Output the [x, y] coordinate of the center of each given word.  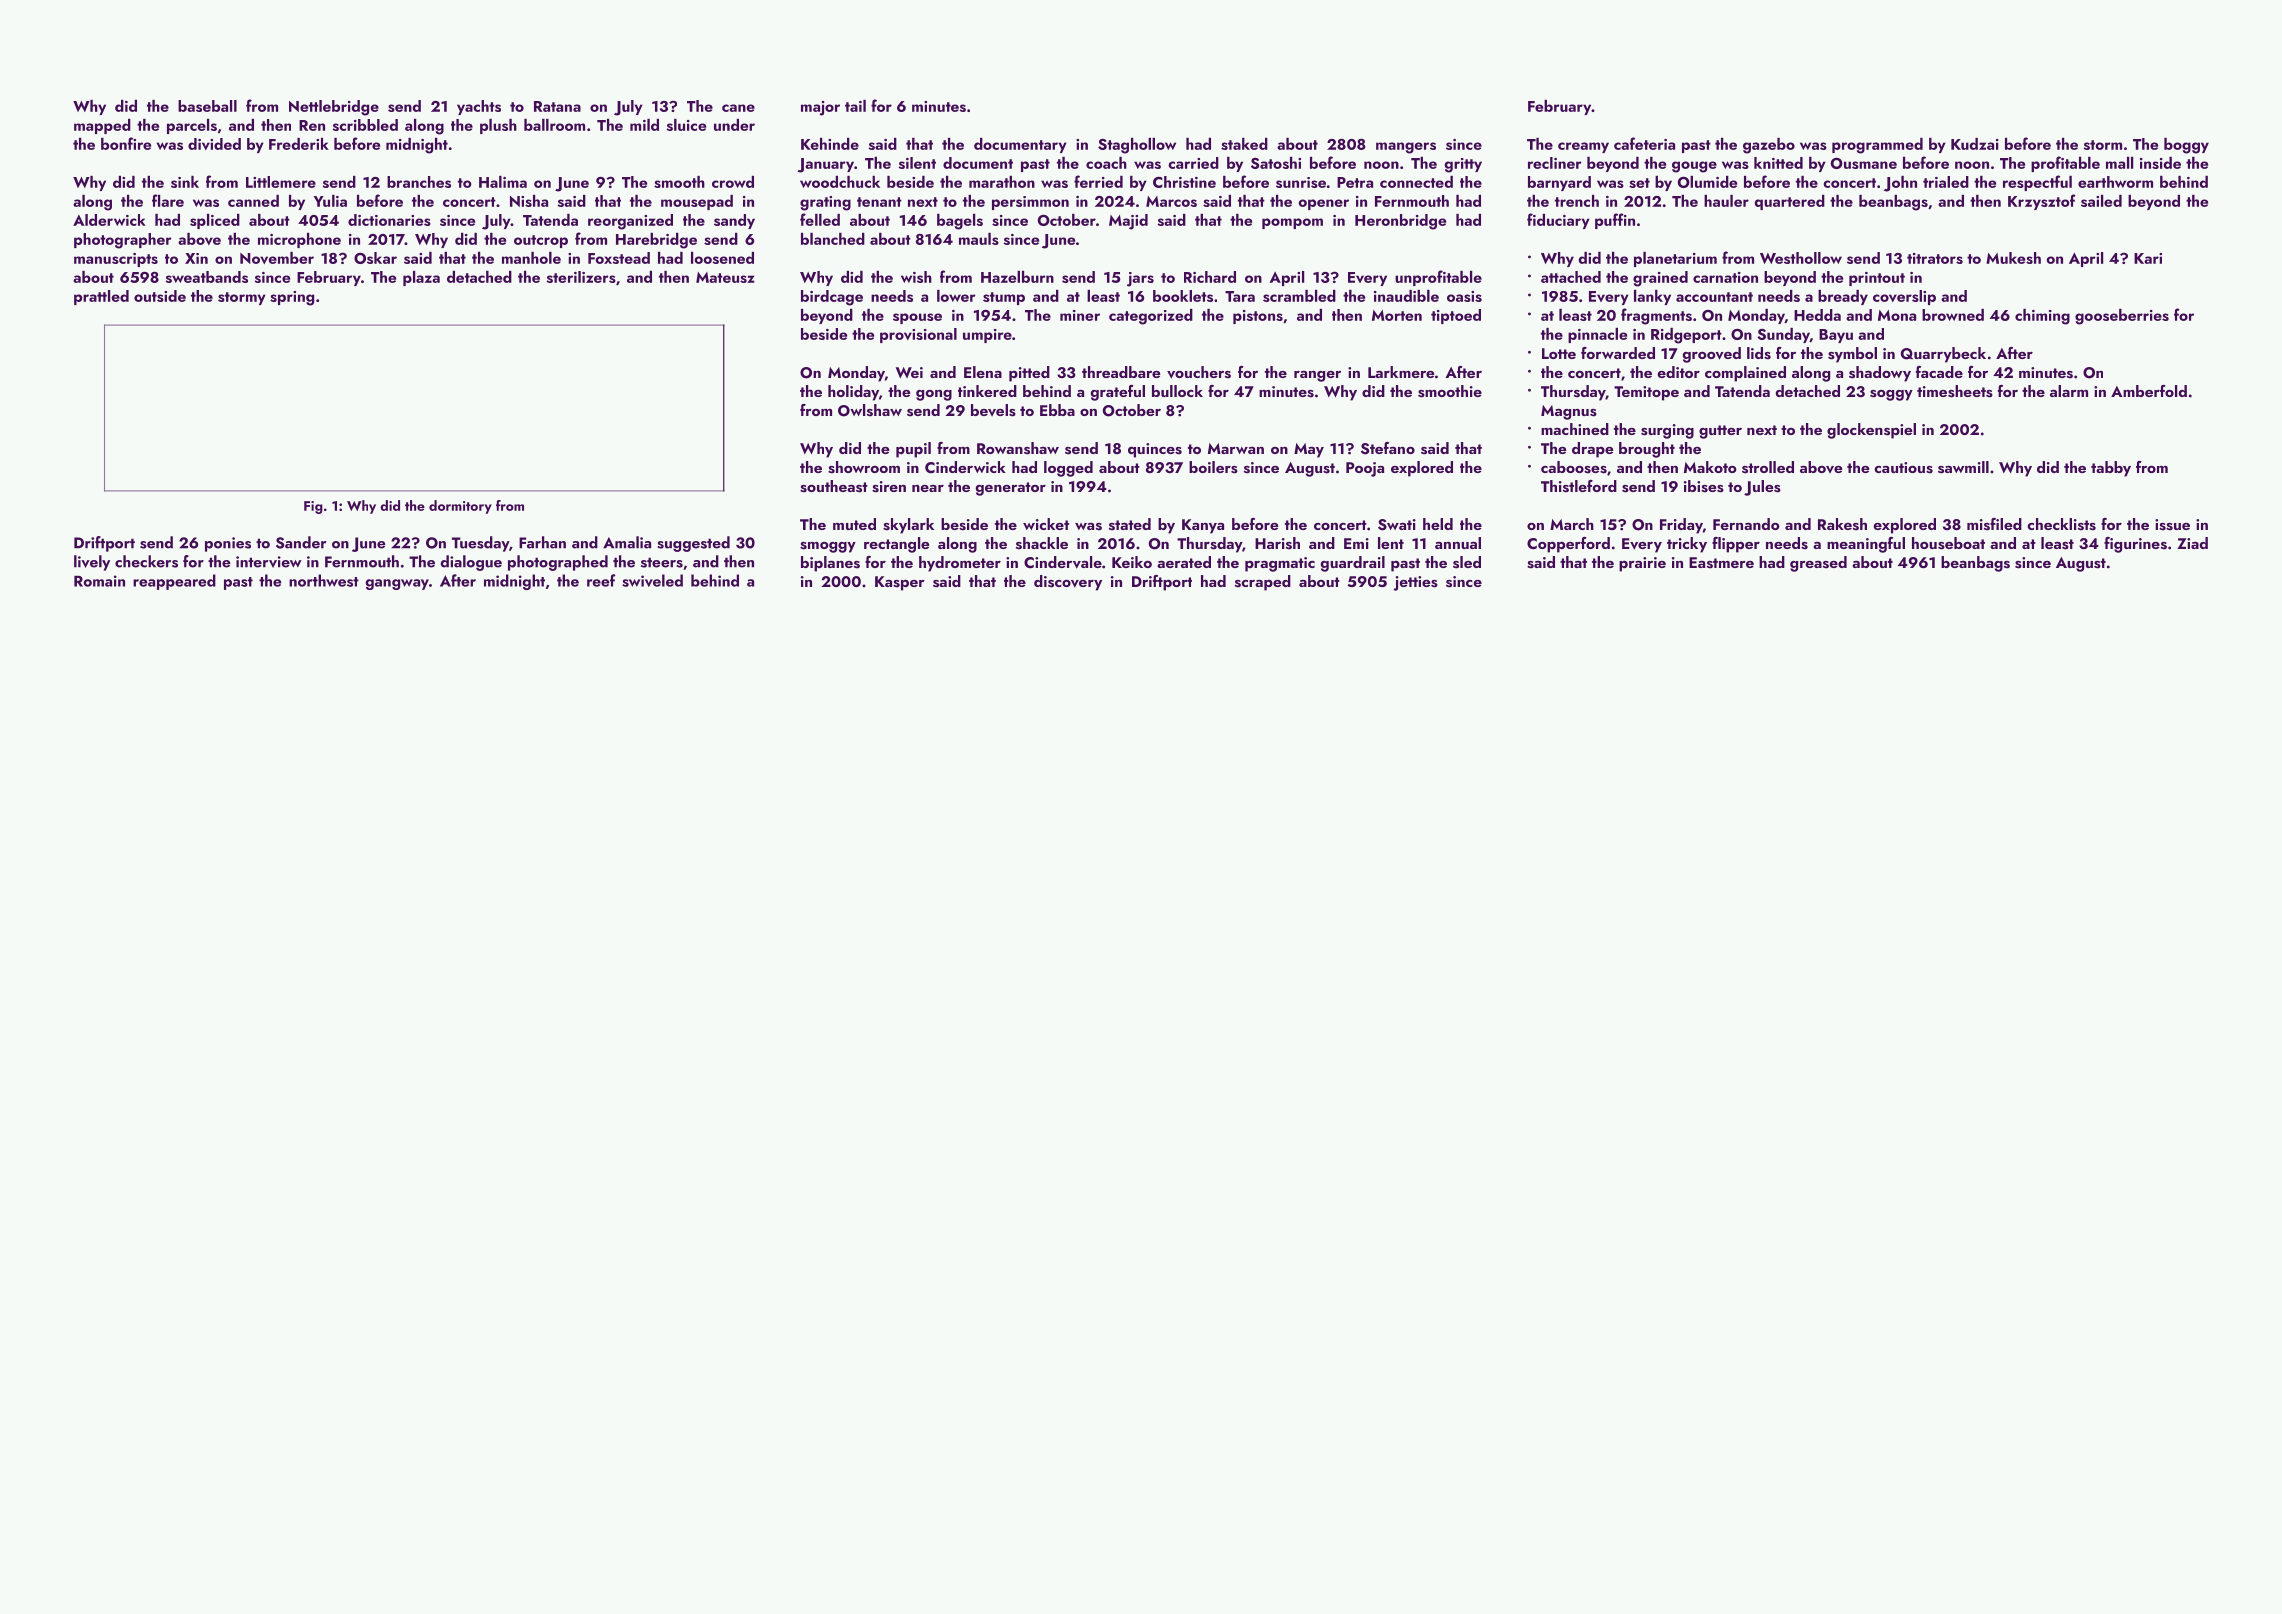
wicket [1046, 524]
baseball [207, 106]
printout [1877, 279]
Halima [503, 182]
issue [2172, 525]
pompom [1292, 223]
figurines [2135, 545]
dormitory [460, 507]
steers [662, 562]
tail [855, 106]
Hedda [1817, 315]
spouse [917, 318]
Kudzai [1975, 144]
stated [1130, 524]
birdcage [832, 298]
